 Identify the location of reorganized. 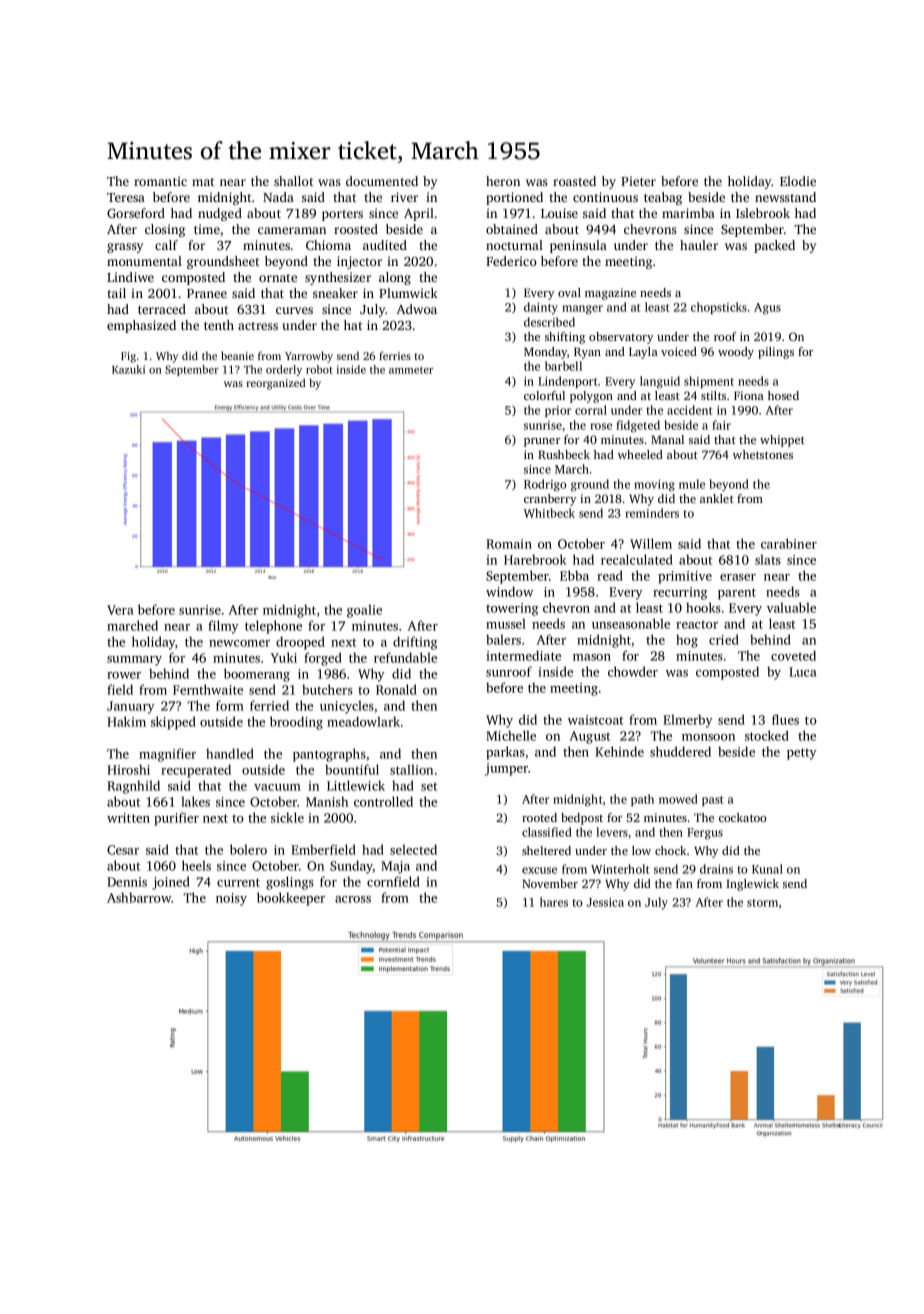
(275, 384).
